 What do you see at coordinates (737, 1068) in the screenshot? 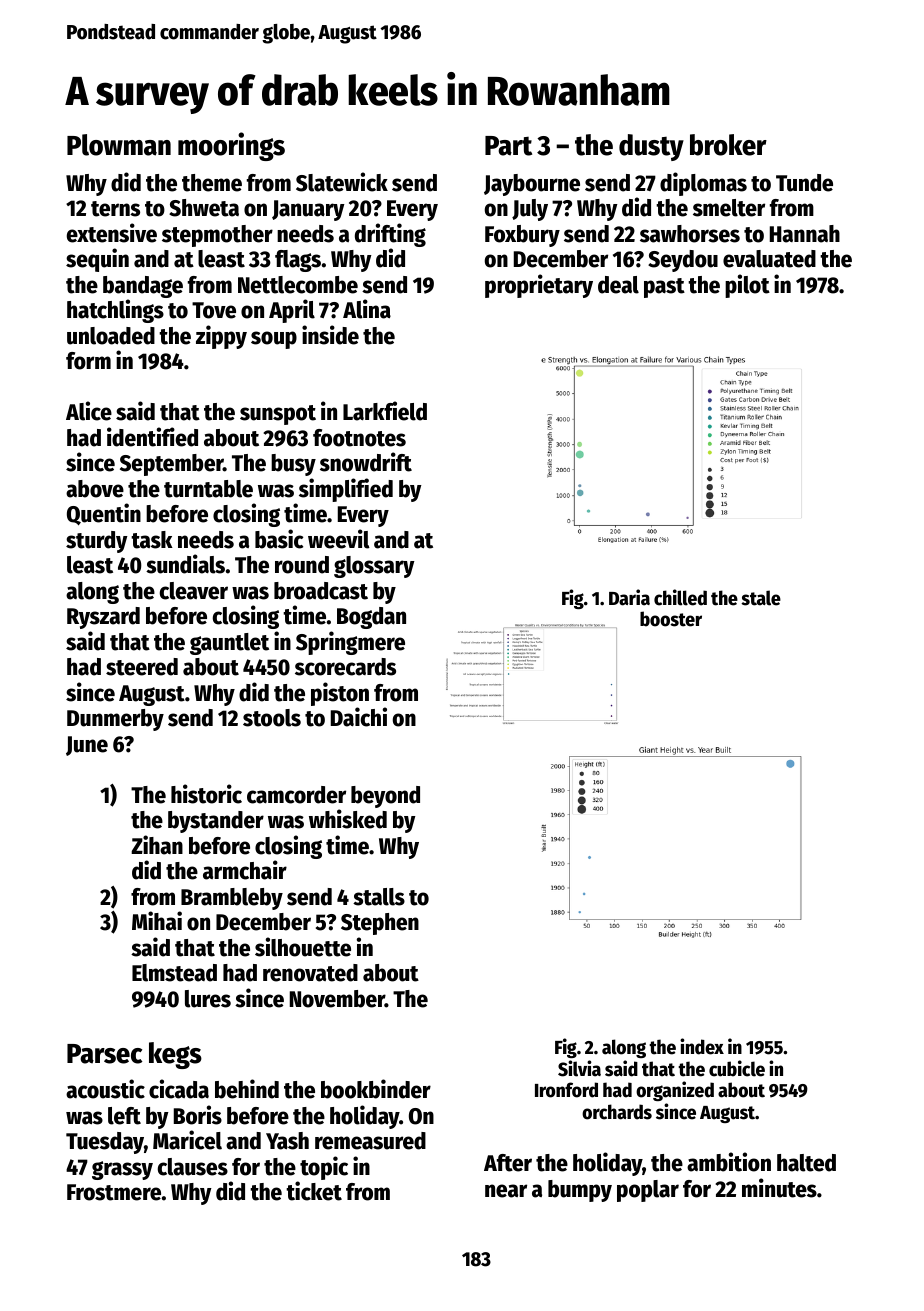
I see `cubicle` at bounding box center [737, 1068].
